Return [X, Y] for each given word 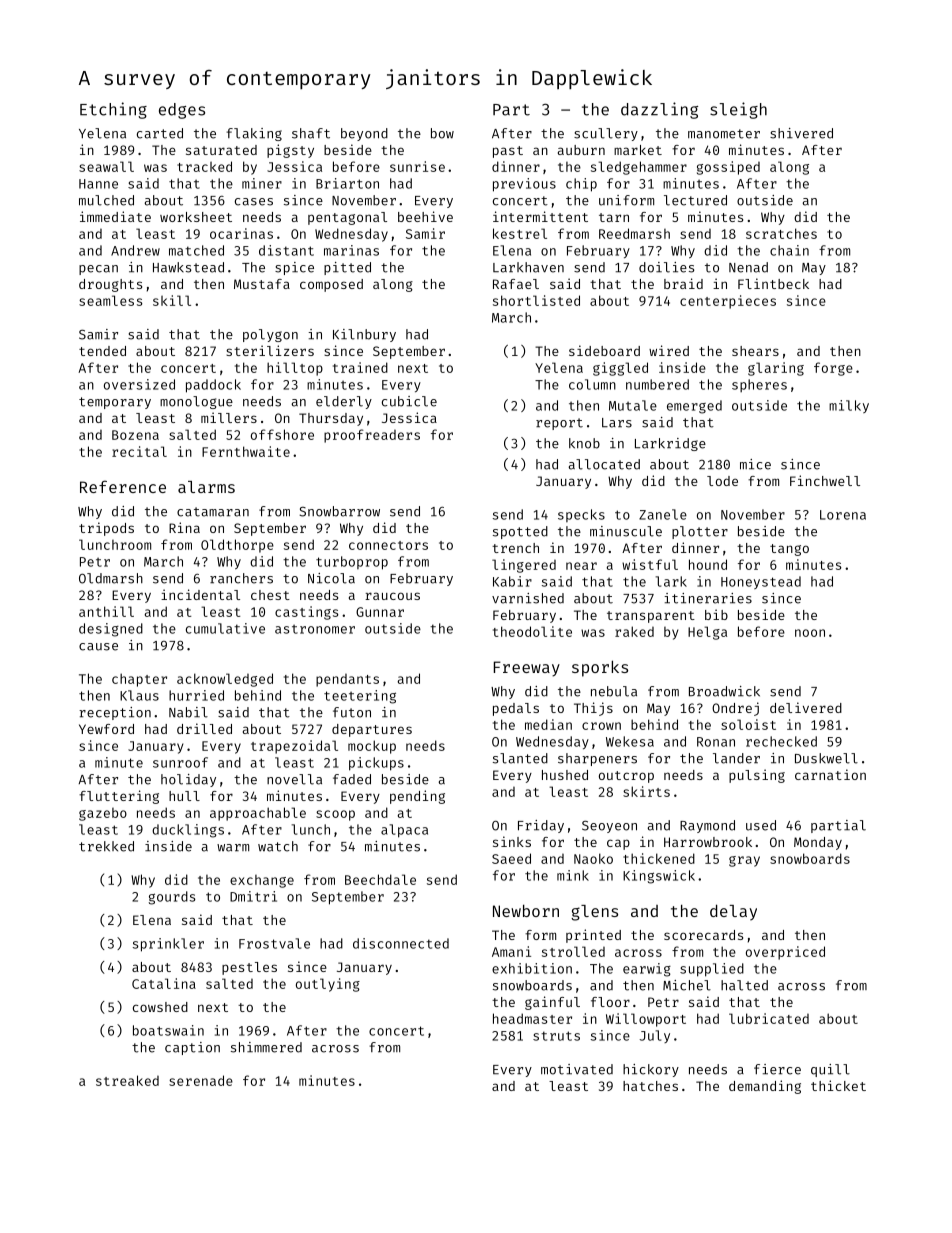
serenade [201, 1080]
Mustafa [262, 284]
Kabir [512, 581]
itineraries [708, 598]
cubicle [409, 401]
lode [722, 481]
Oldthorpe [237, 546]
